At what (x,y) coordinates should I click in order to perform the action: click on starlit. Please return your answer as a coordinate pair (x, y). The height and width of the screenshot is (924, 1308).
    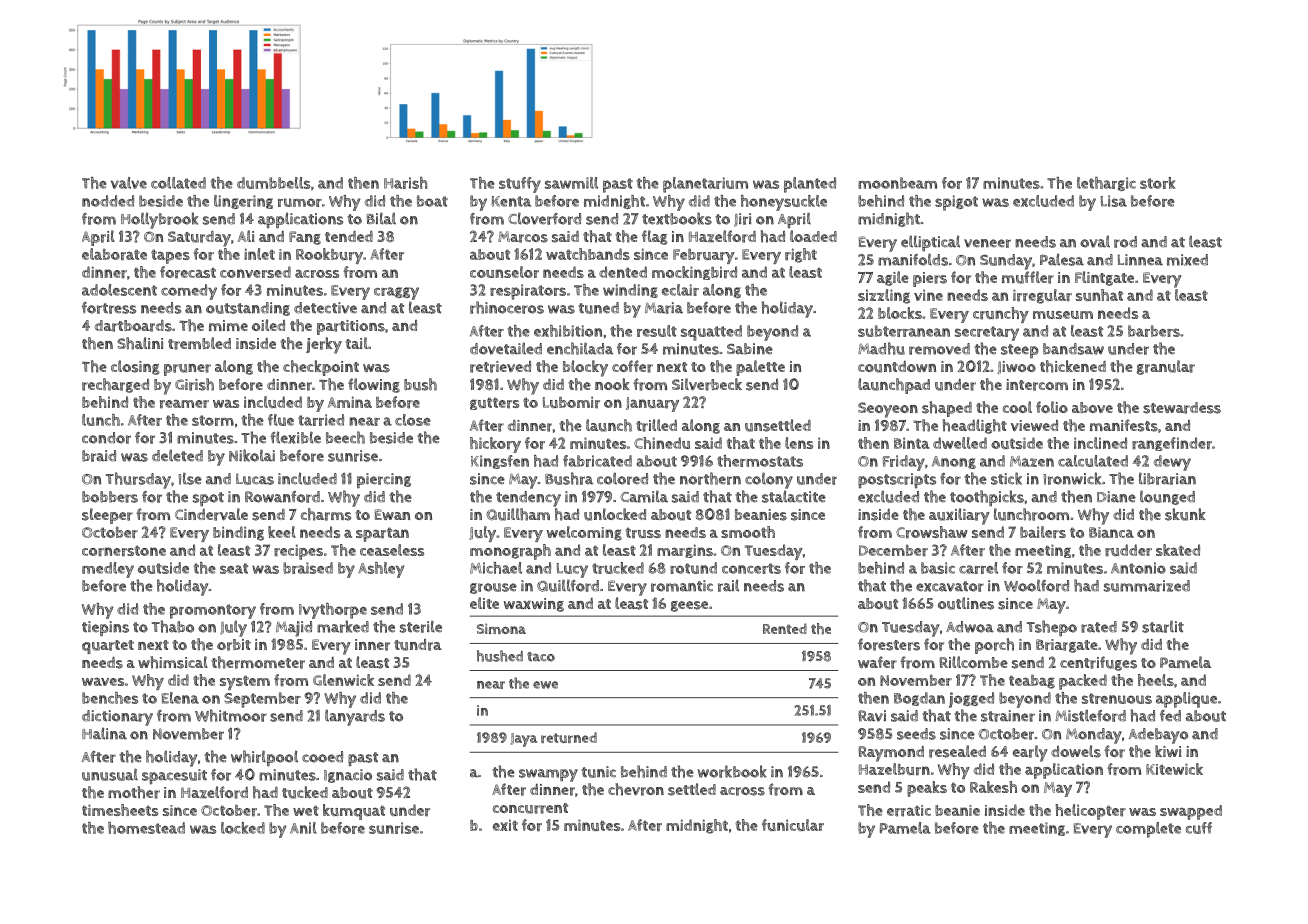
    Looking at the image, I should click on (1163, 626).
